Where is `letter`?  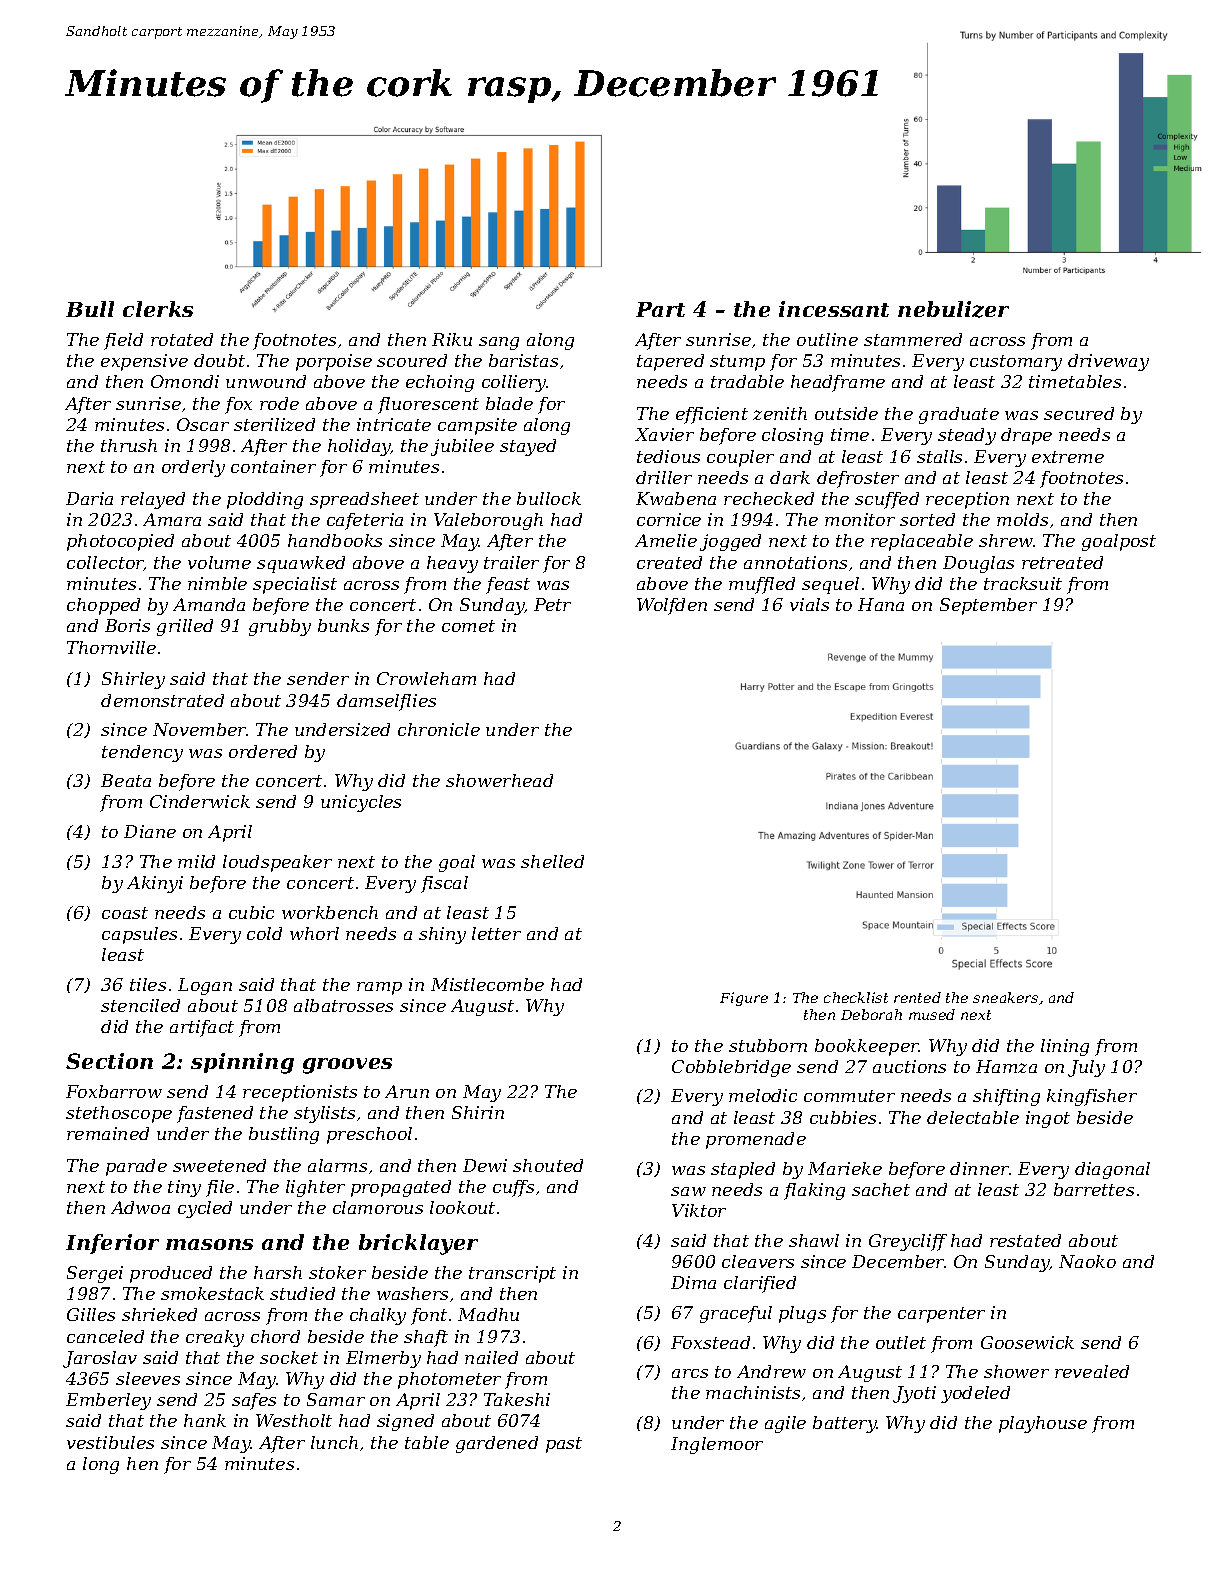 letter is located at coordinates (496, 933).
